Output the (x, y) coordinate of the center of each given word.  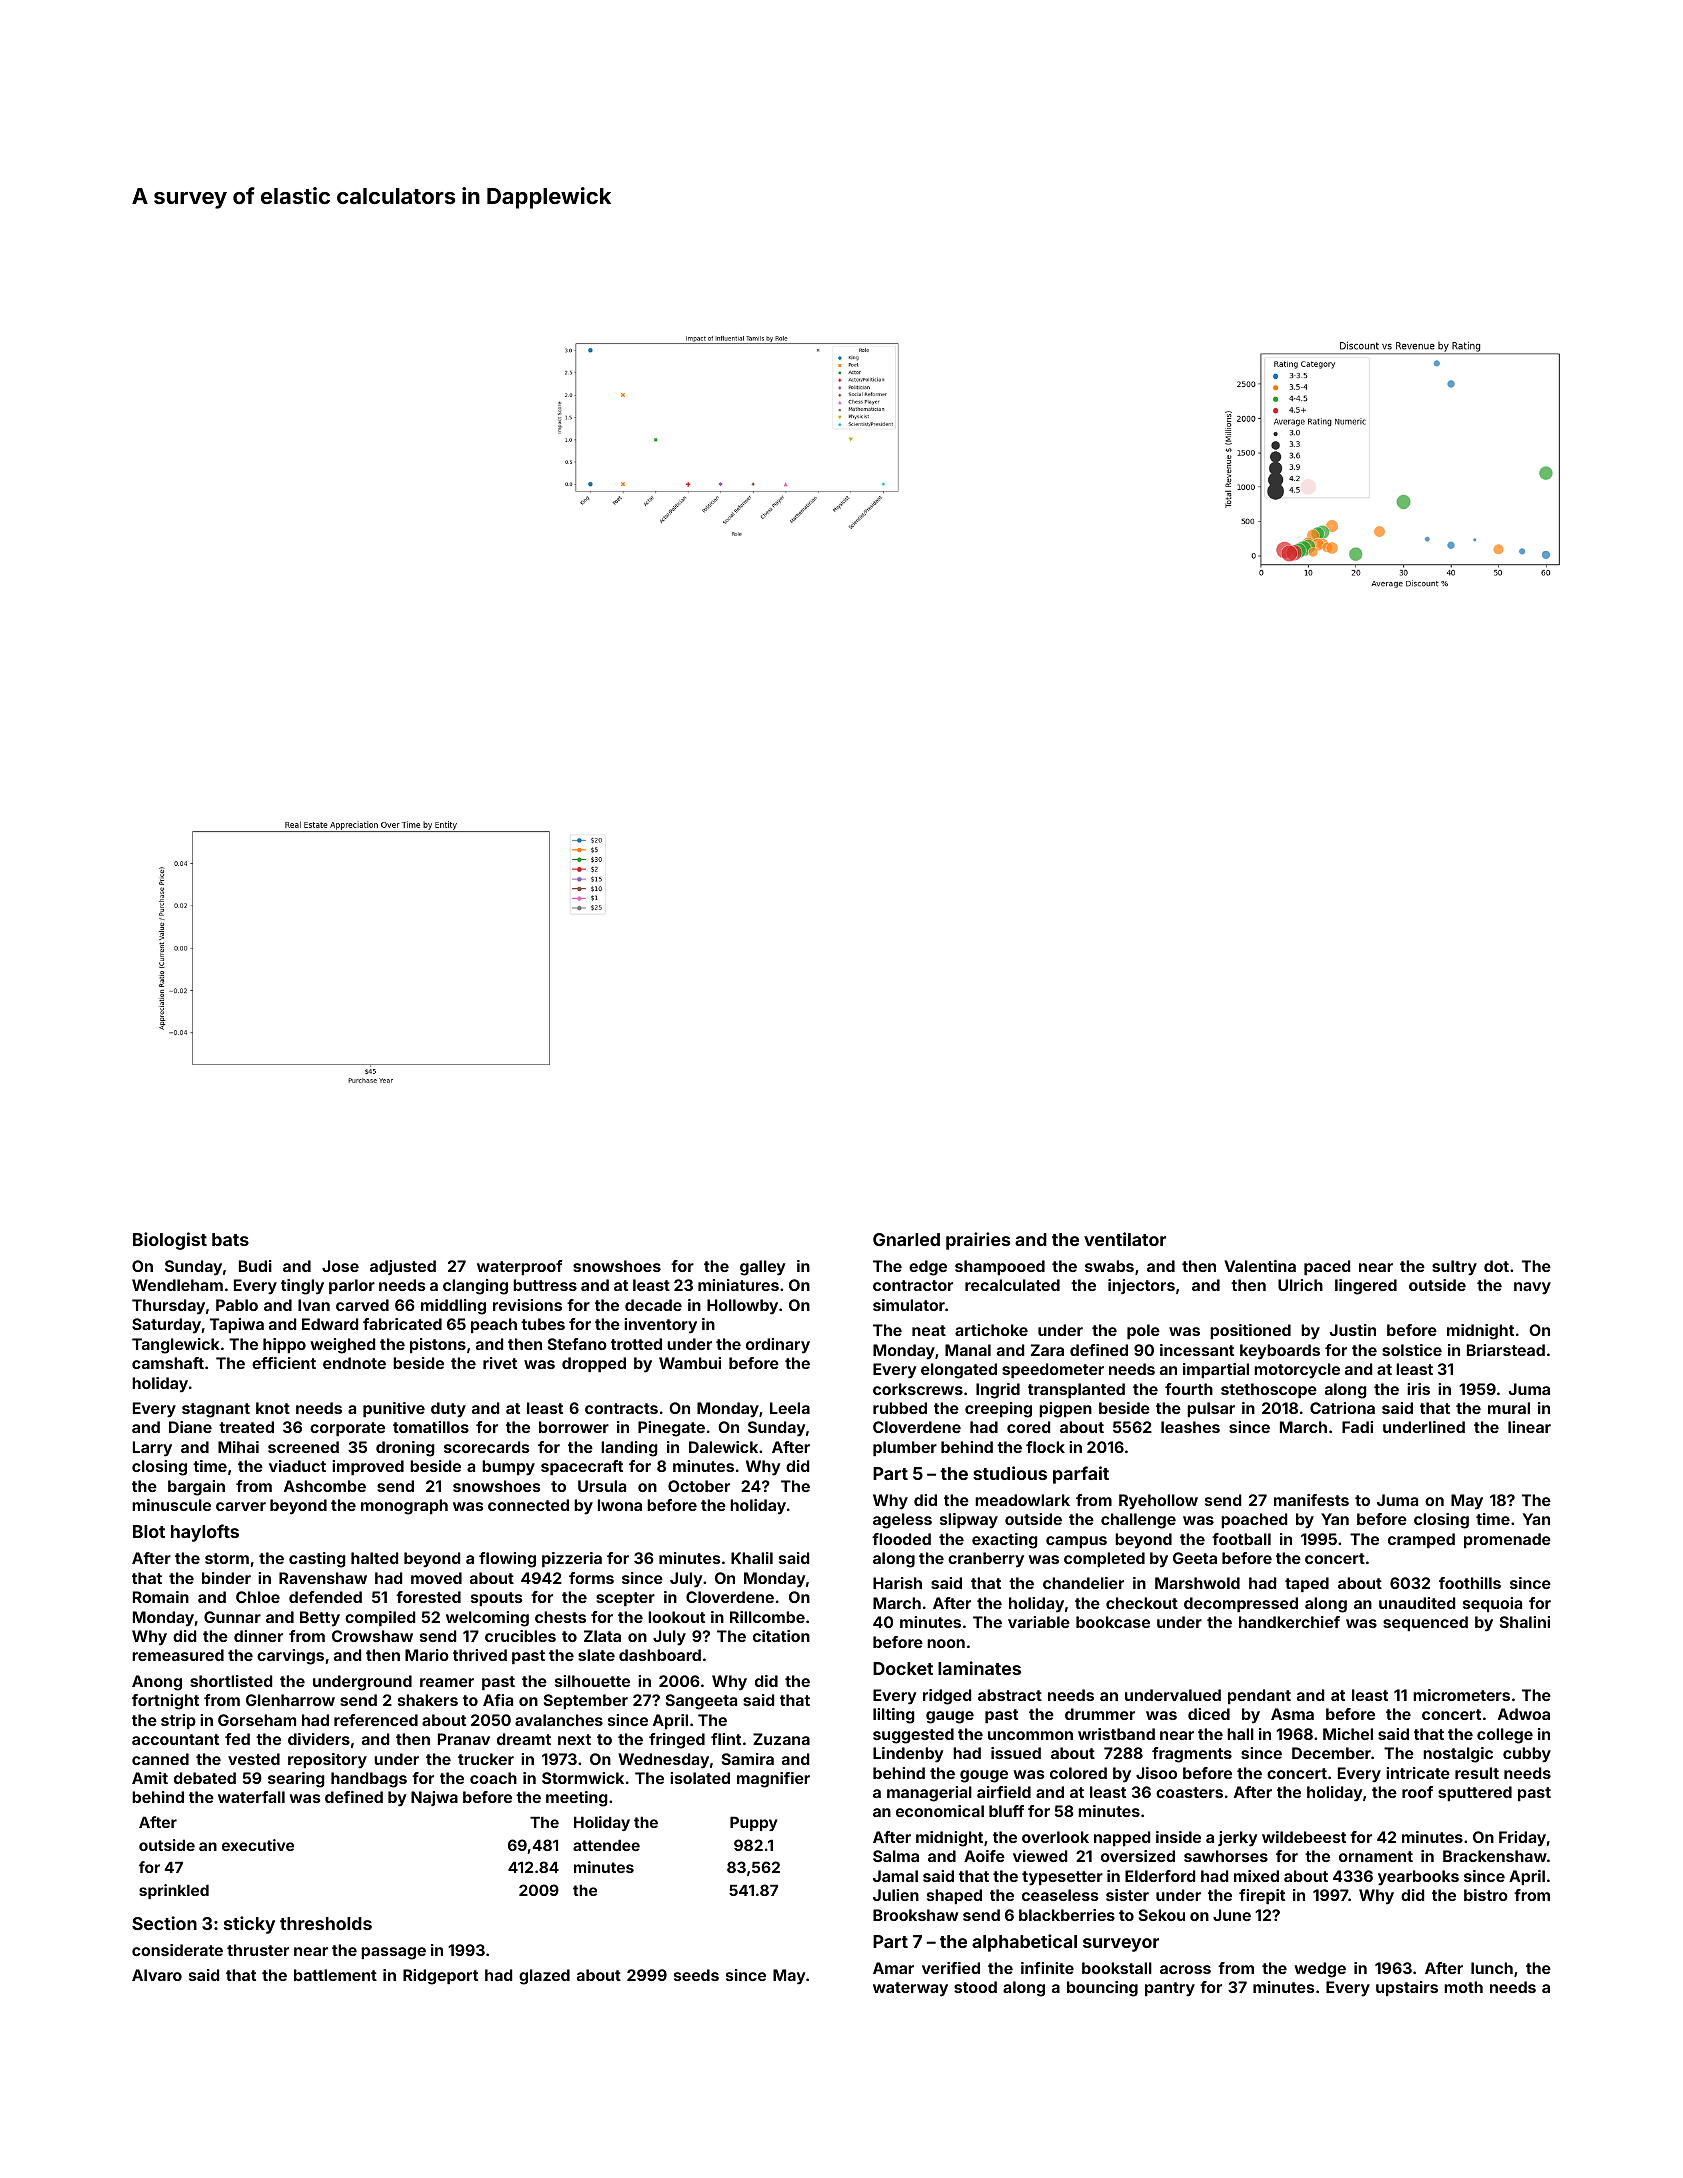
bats (230, 1239)
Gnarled (906, 1239)
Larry (152, 1449)
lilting (894, 1716)
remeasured (178, 1655)
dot (1496, 1266)
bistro (1486, 1895)
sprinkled (174, 1891)
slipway (969, 1521)
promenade (1507, 1540)
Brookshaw (915, 1915)
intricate (1418, 1773)
